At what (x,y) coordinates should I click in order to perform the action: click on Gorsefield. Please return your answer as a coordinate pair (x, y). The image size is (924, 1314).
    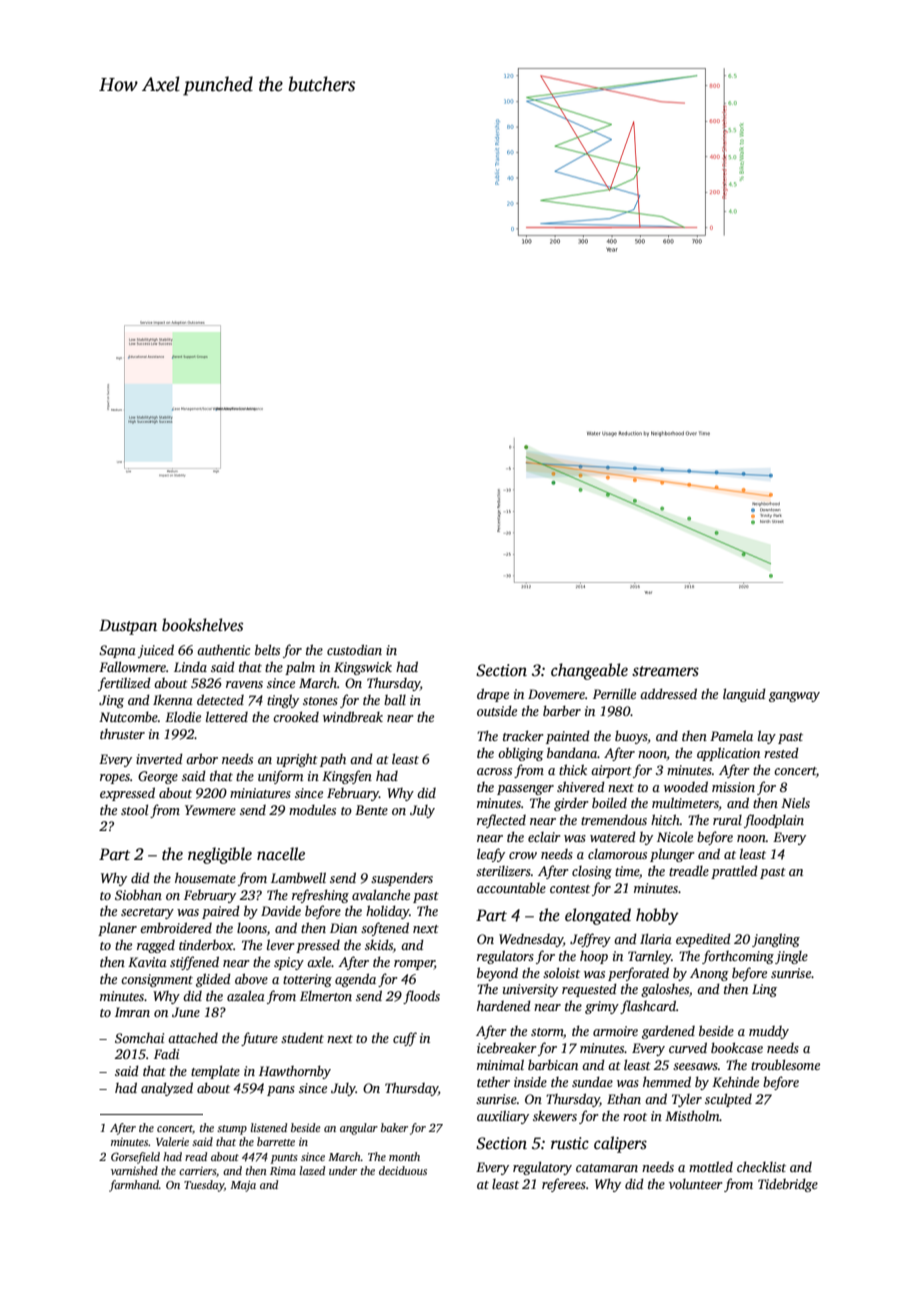
    Looking at the image, I should click on (135, 1158).
